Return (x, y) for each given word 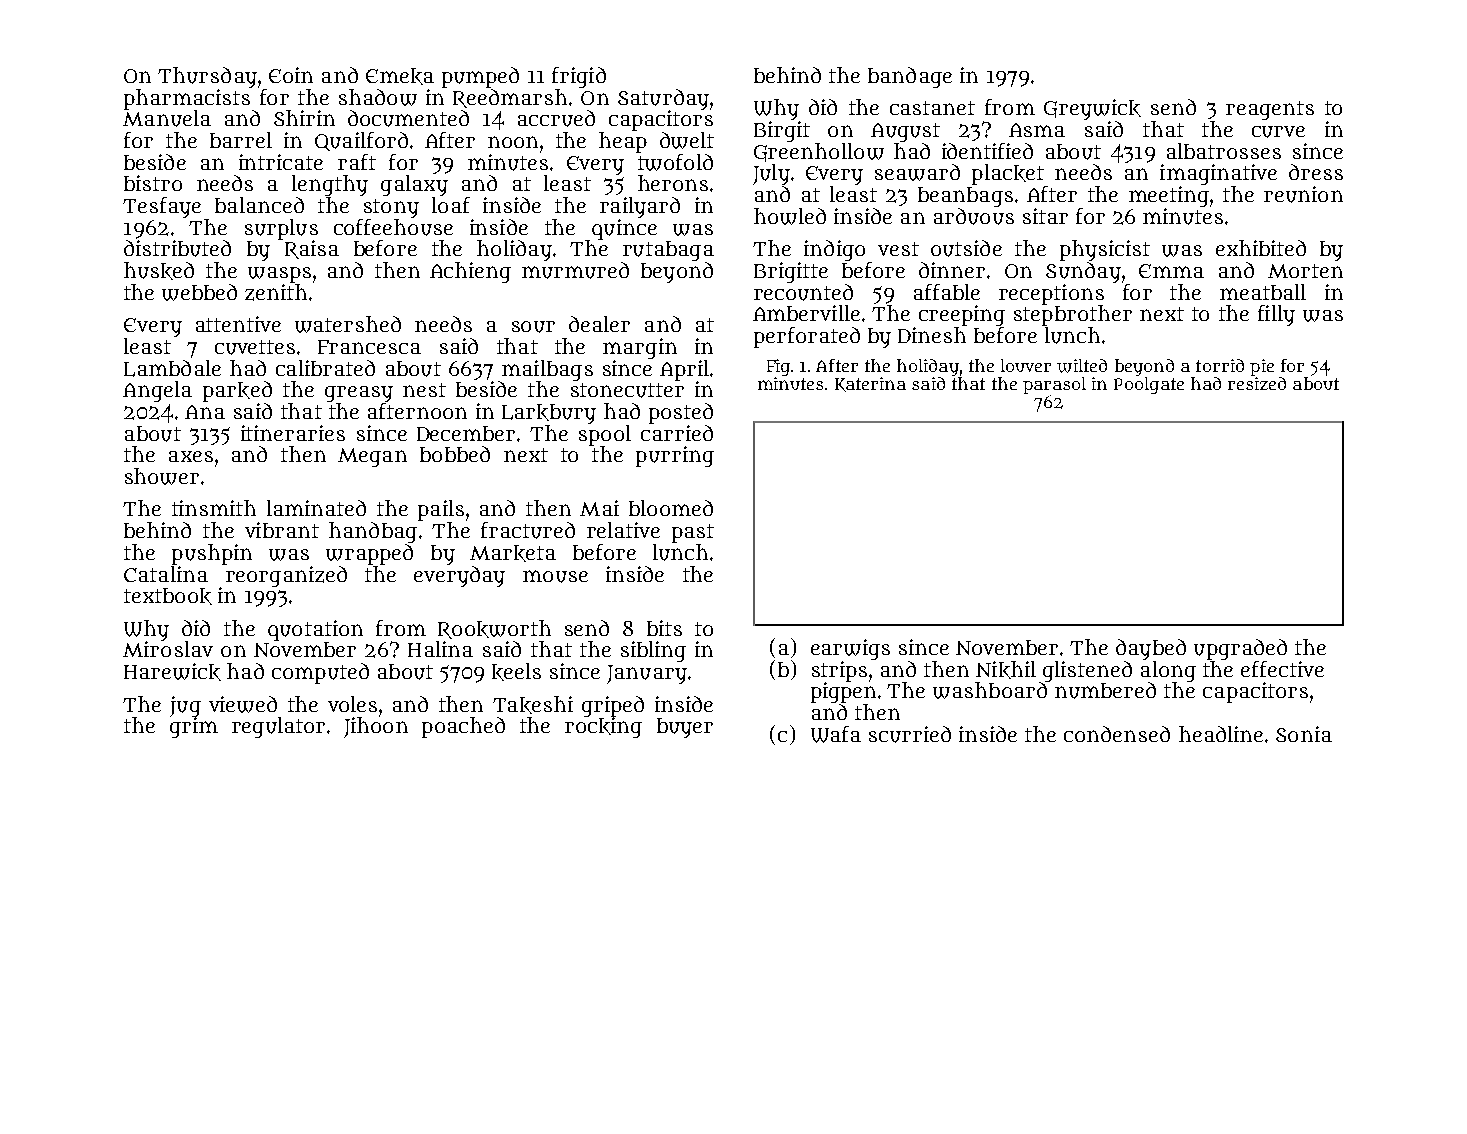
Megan (372, 457)
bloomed (671, 508)
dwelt (687, 140)
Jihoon (376, 727)
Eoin (291, 75)
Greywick (1092, 109)
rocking (603, 727)
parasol (1054, 385)
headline (1221, 734)
